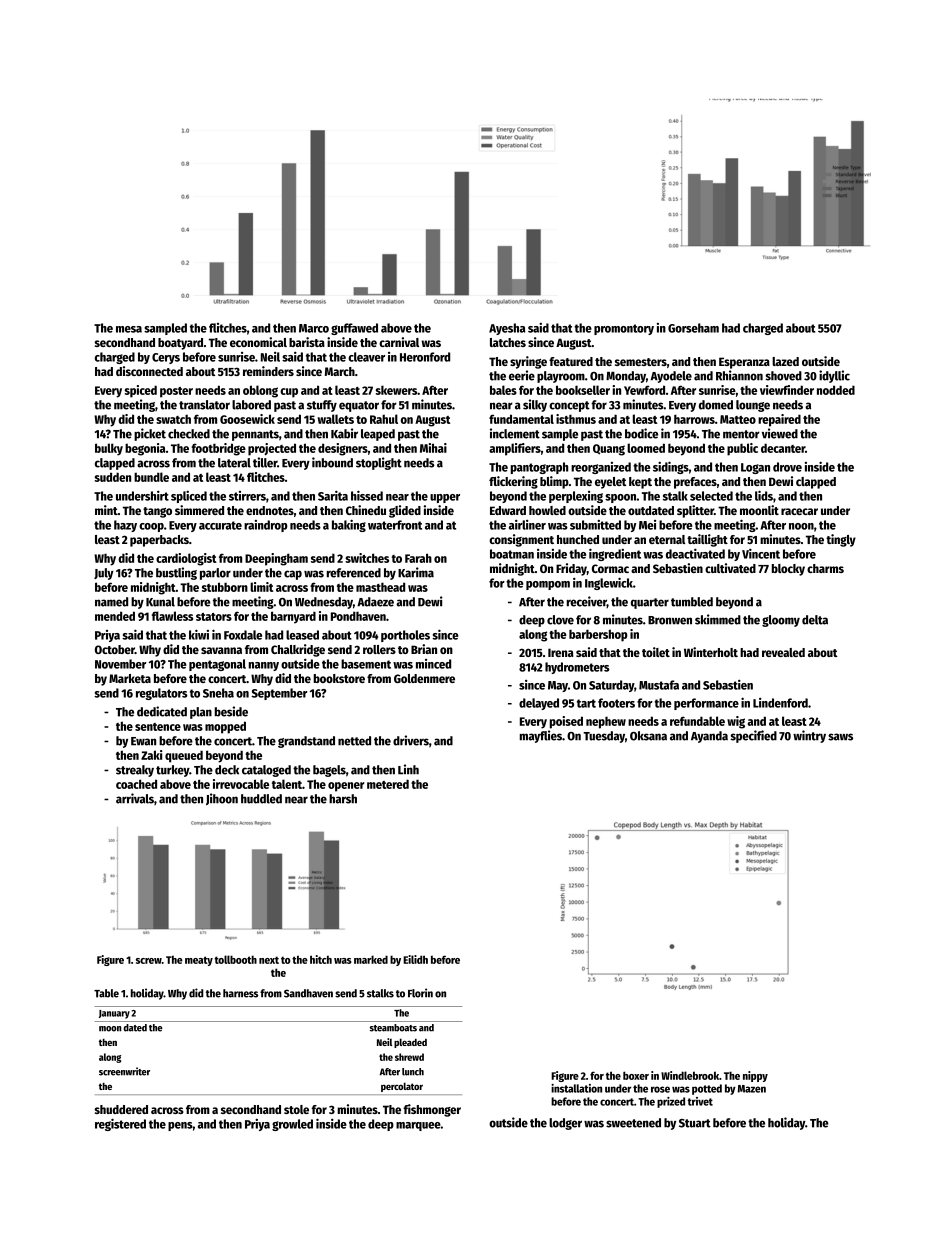 Image resolution: width=952 pixels, height=1233 pixels. What do you see at coordinates (781, 621) in the page?
I see `gloomy` at bounding box center [781, 621].
